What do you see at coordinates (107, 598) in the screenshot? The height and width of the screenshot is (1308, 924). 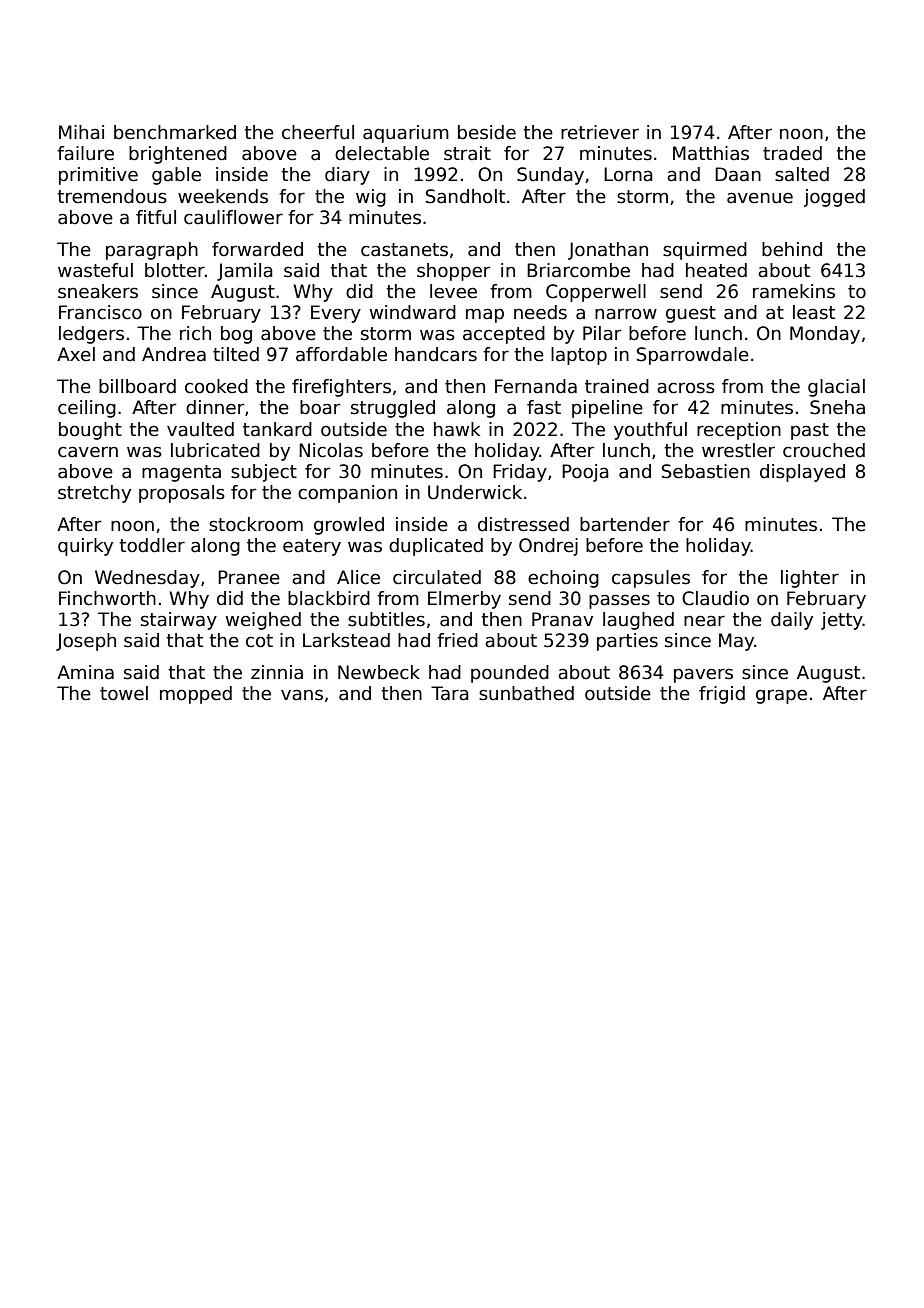 I see `Finchworth` at bounding box center [107, 598].
